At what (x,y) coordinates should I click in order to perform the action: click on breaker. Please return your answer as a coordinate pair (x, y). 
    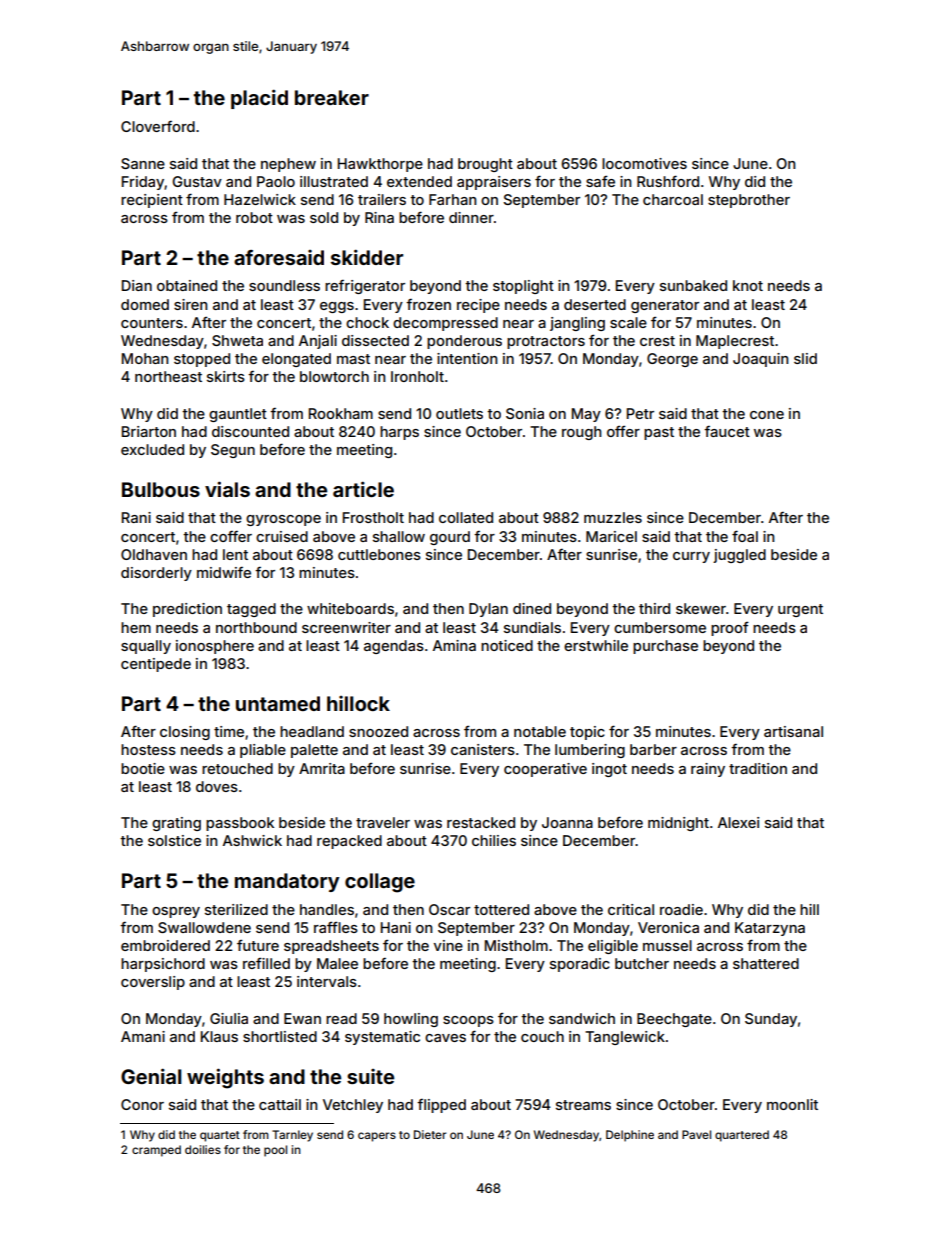
    Looking at the image, I should click on (332, 97).
